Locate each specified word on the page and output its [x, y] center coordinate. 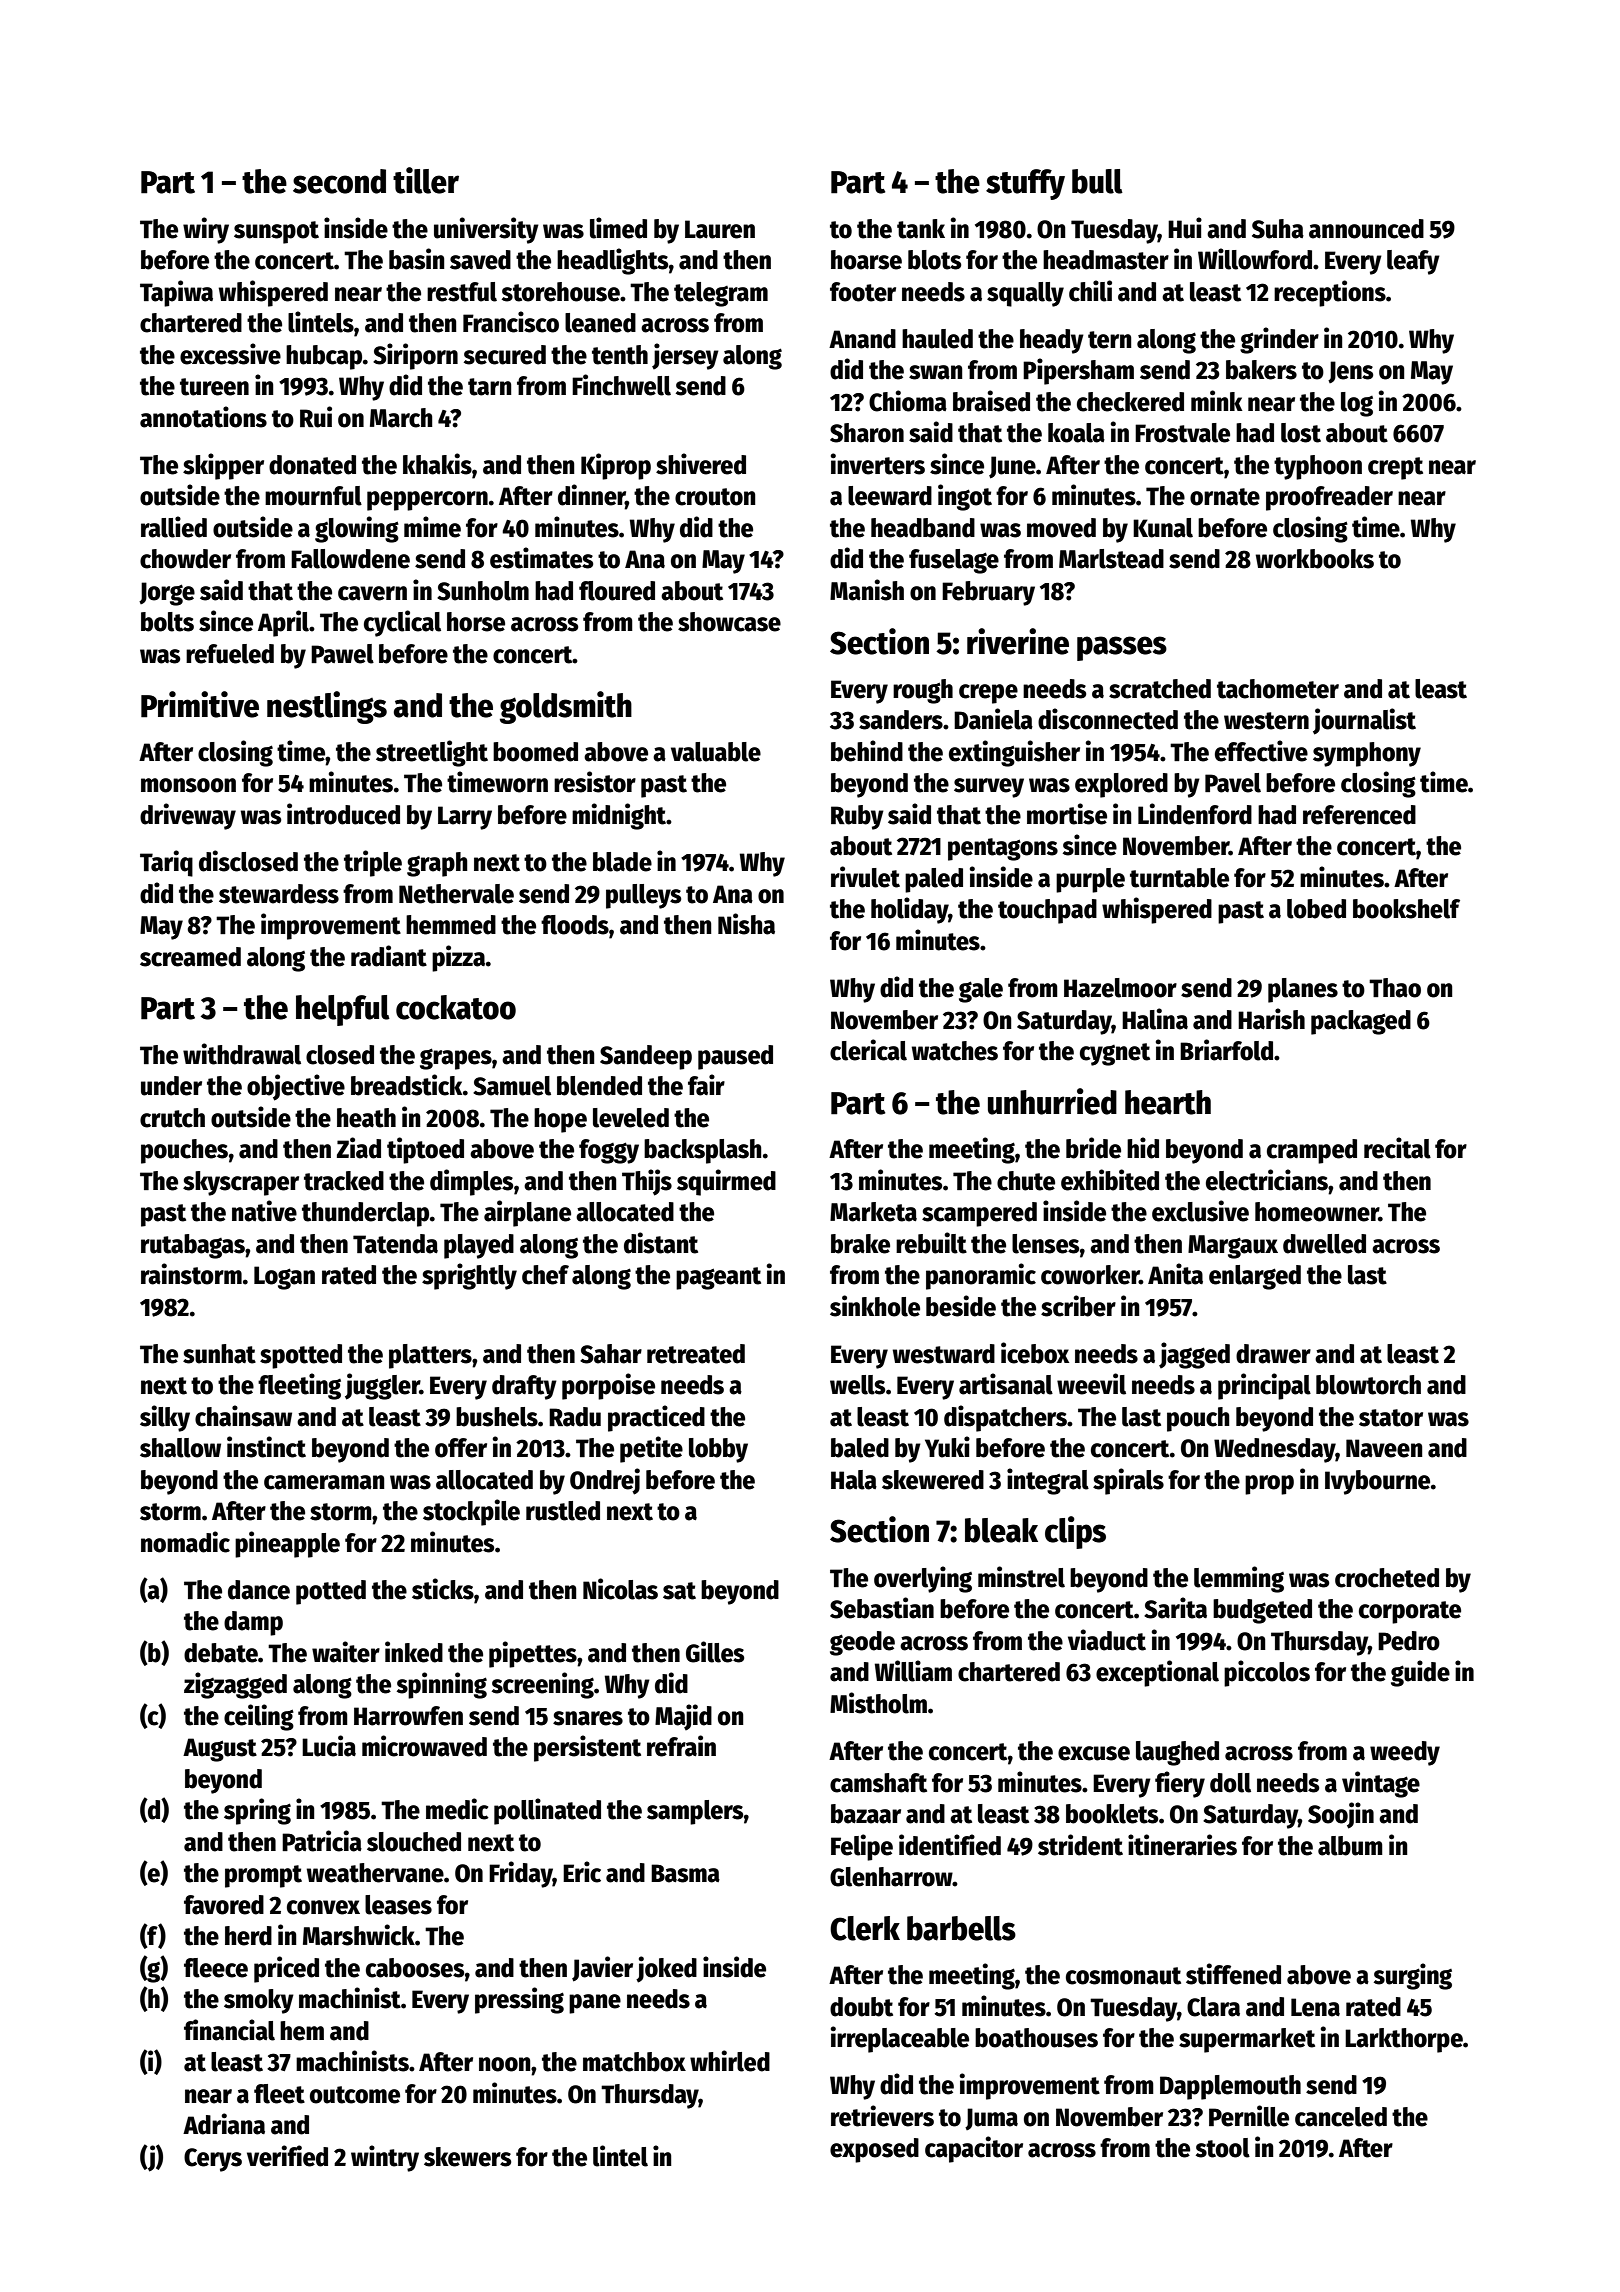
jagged [1194, 1355]
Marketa [873, 1212]
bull [1097, 181]
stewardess [279, 894]
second [339, 181]
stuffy [1025, 184]
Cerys [213, 2160]
